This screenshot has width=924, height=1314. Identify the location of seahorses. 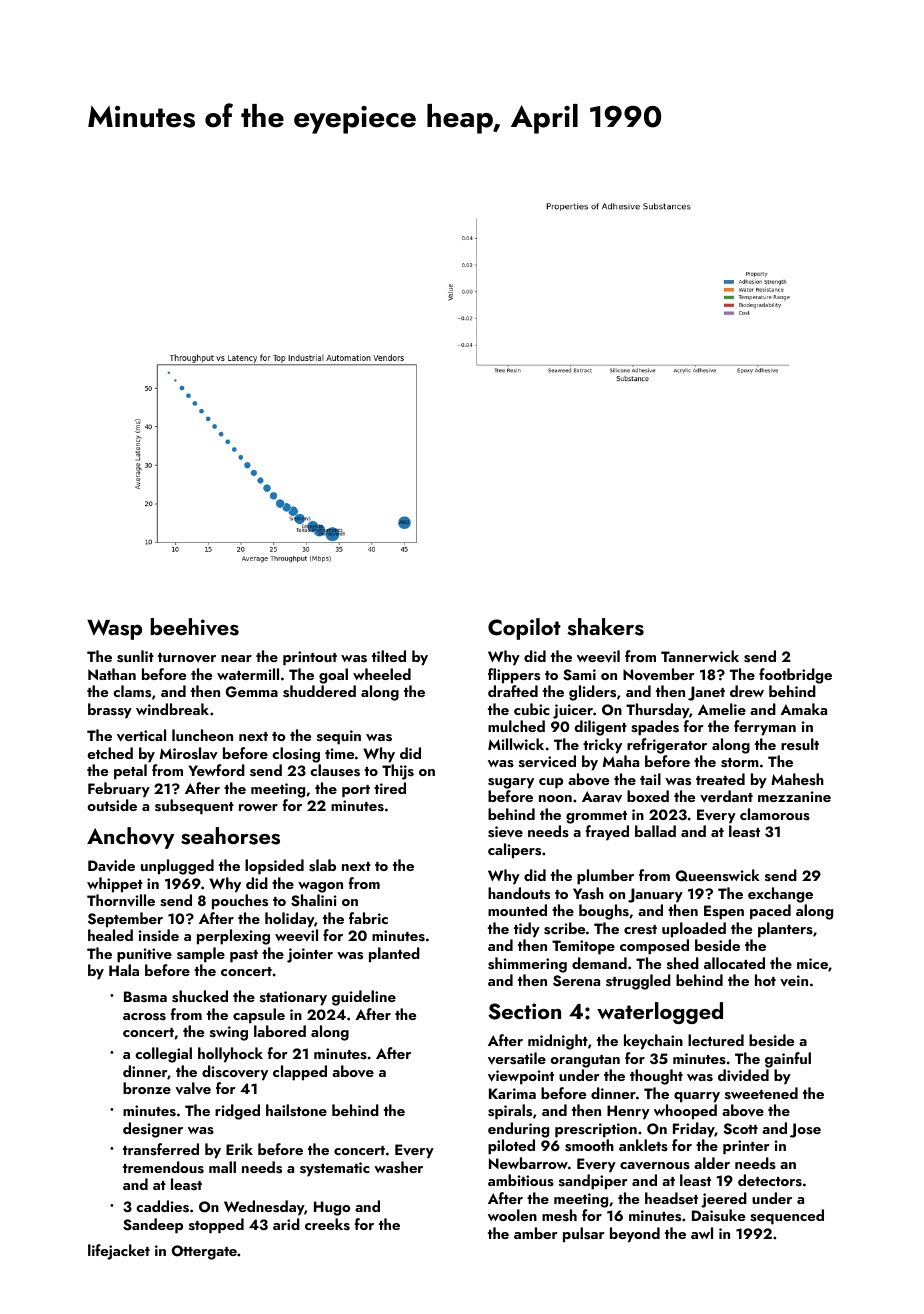
(230, 836).
